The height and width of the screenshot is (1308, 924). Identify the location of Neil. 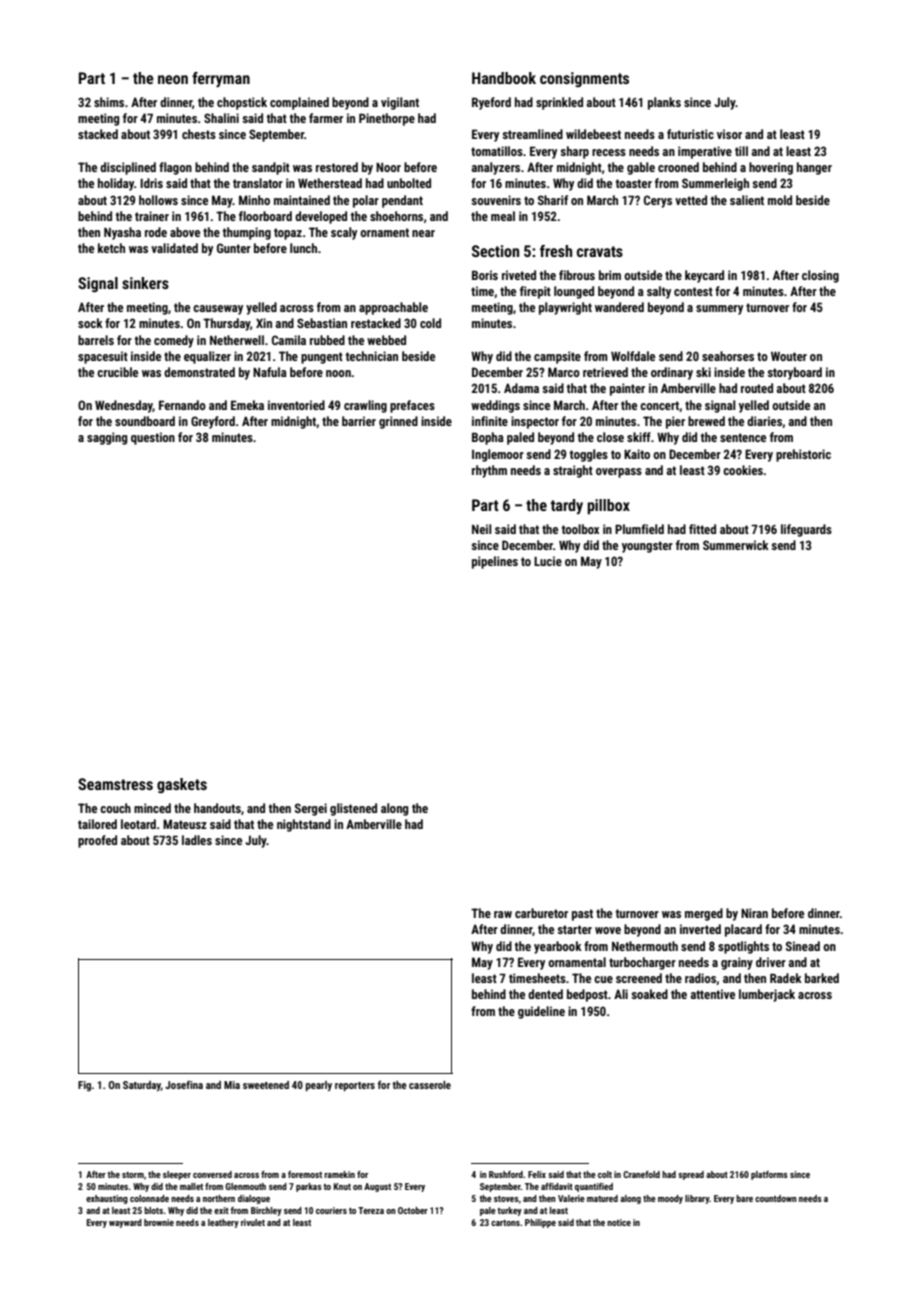
(482, 529).
